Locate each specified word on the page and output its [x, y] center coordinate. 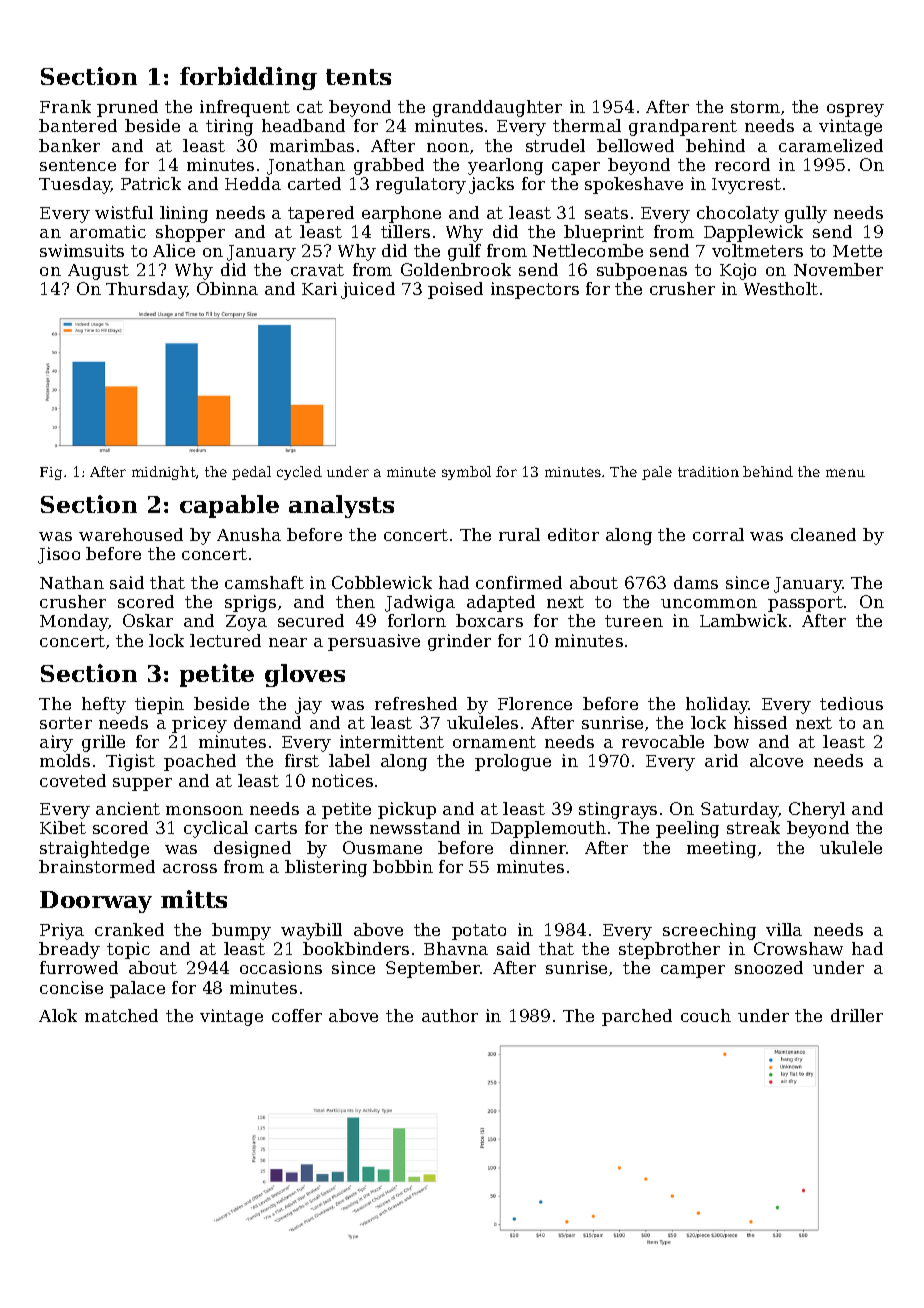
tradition [708, 471]
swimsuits [82, 250]
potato [479, 932]
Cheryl [817, 810]
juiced [368, 290]
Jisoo [59, 555]
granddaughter [497, 108]
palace [137, 989]
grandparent [683, 127]
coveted [73, 780]
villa [784, 929]
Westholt [781, 288]
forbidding [248, 78]
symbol [466, 473]
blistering [326, 868]
